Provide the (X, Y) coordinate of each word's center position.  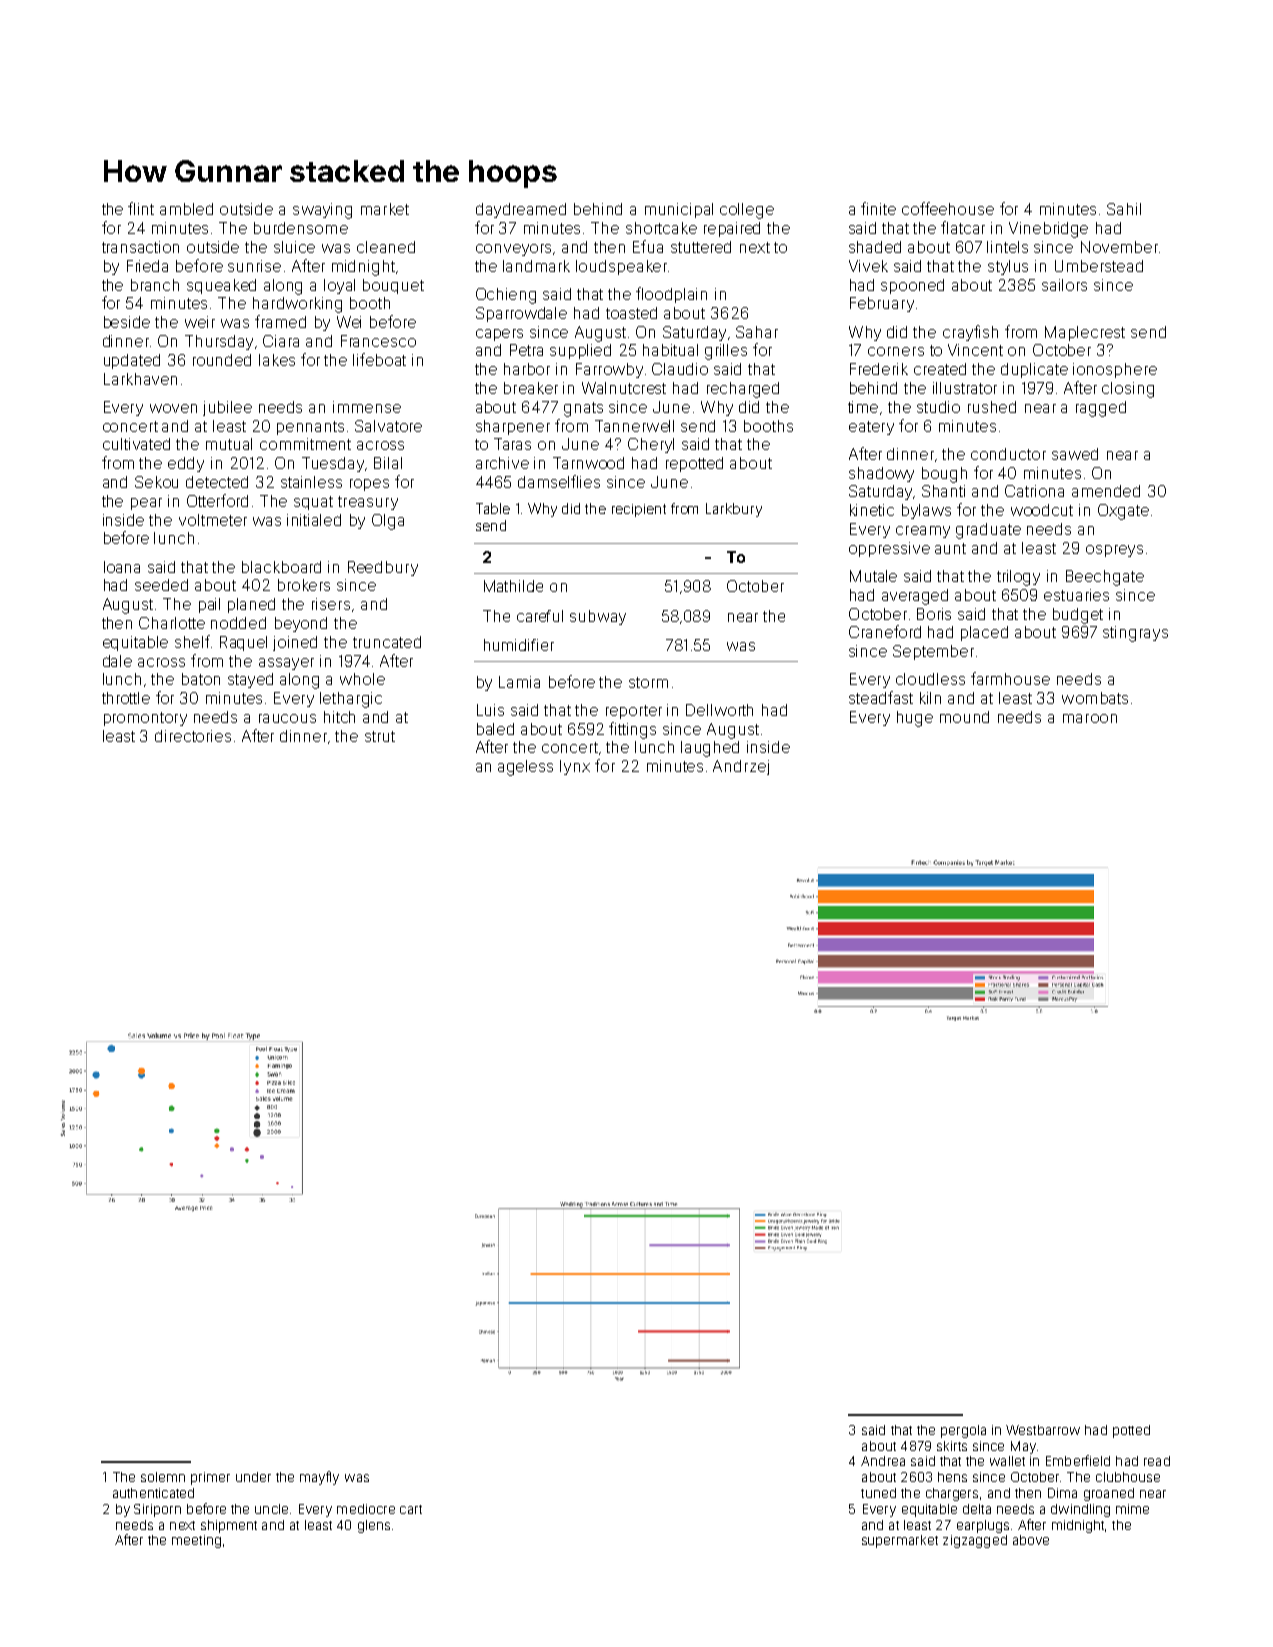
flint (141, 208)
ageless (525, 768)
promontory (145, 719)
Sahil (1124, 209)
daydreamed (521, 210)
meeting (196, 1541)
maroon (1090, 718)
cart (411, 1509)
